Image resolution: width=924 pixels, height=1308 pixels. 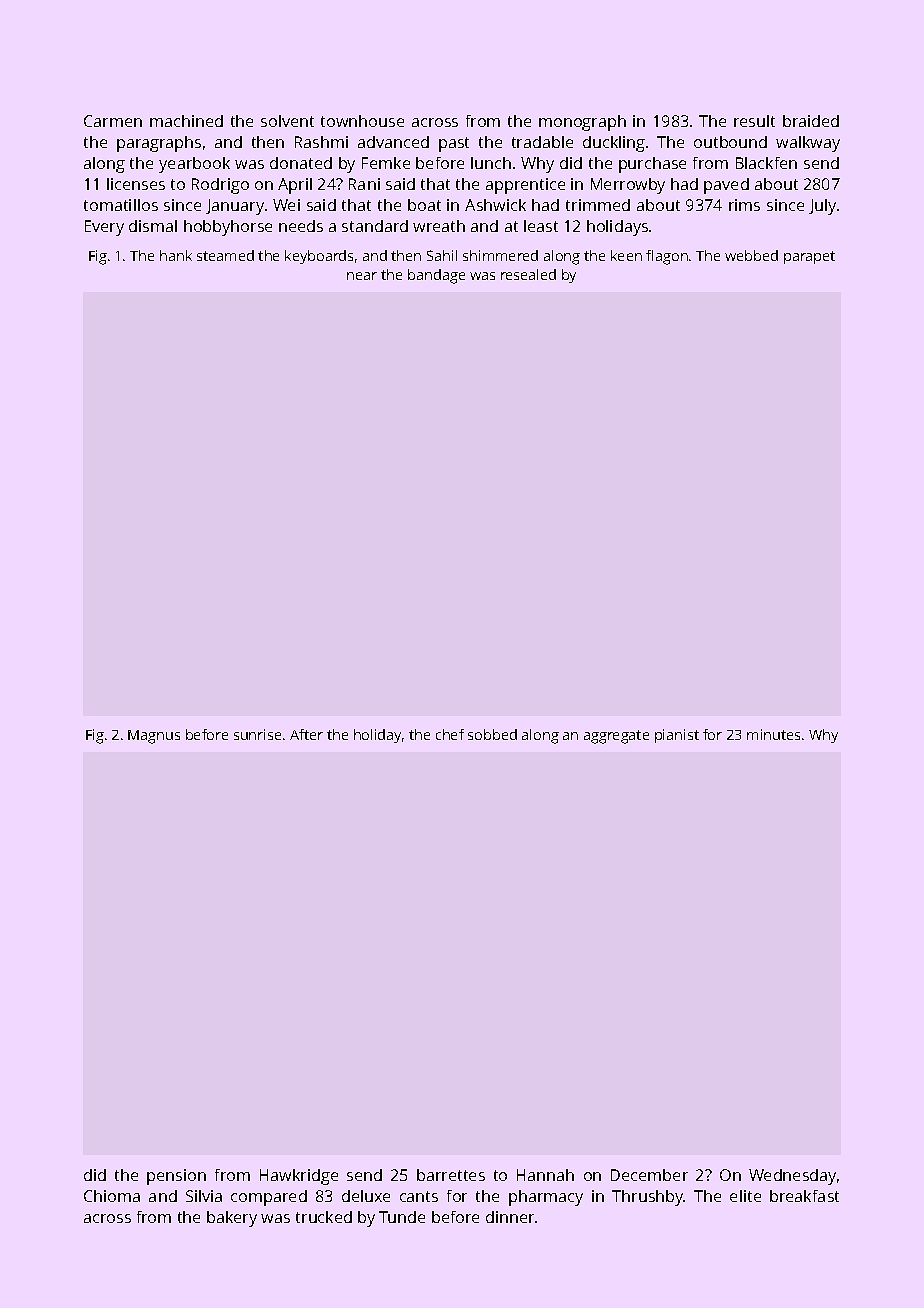 What do you see at coordinates (176, 1177) in the document?
I see `pension` at bounding box center [176, 1177].
